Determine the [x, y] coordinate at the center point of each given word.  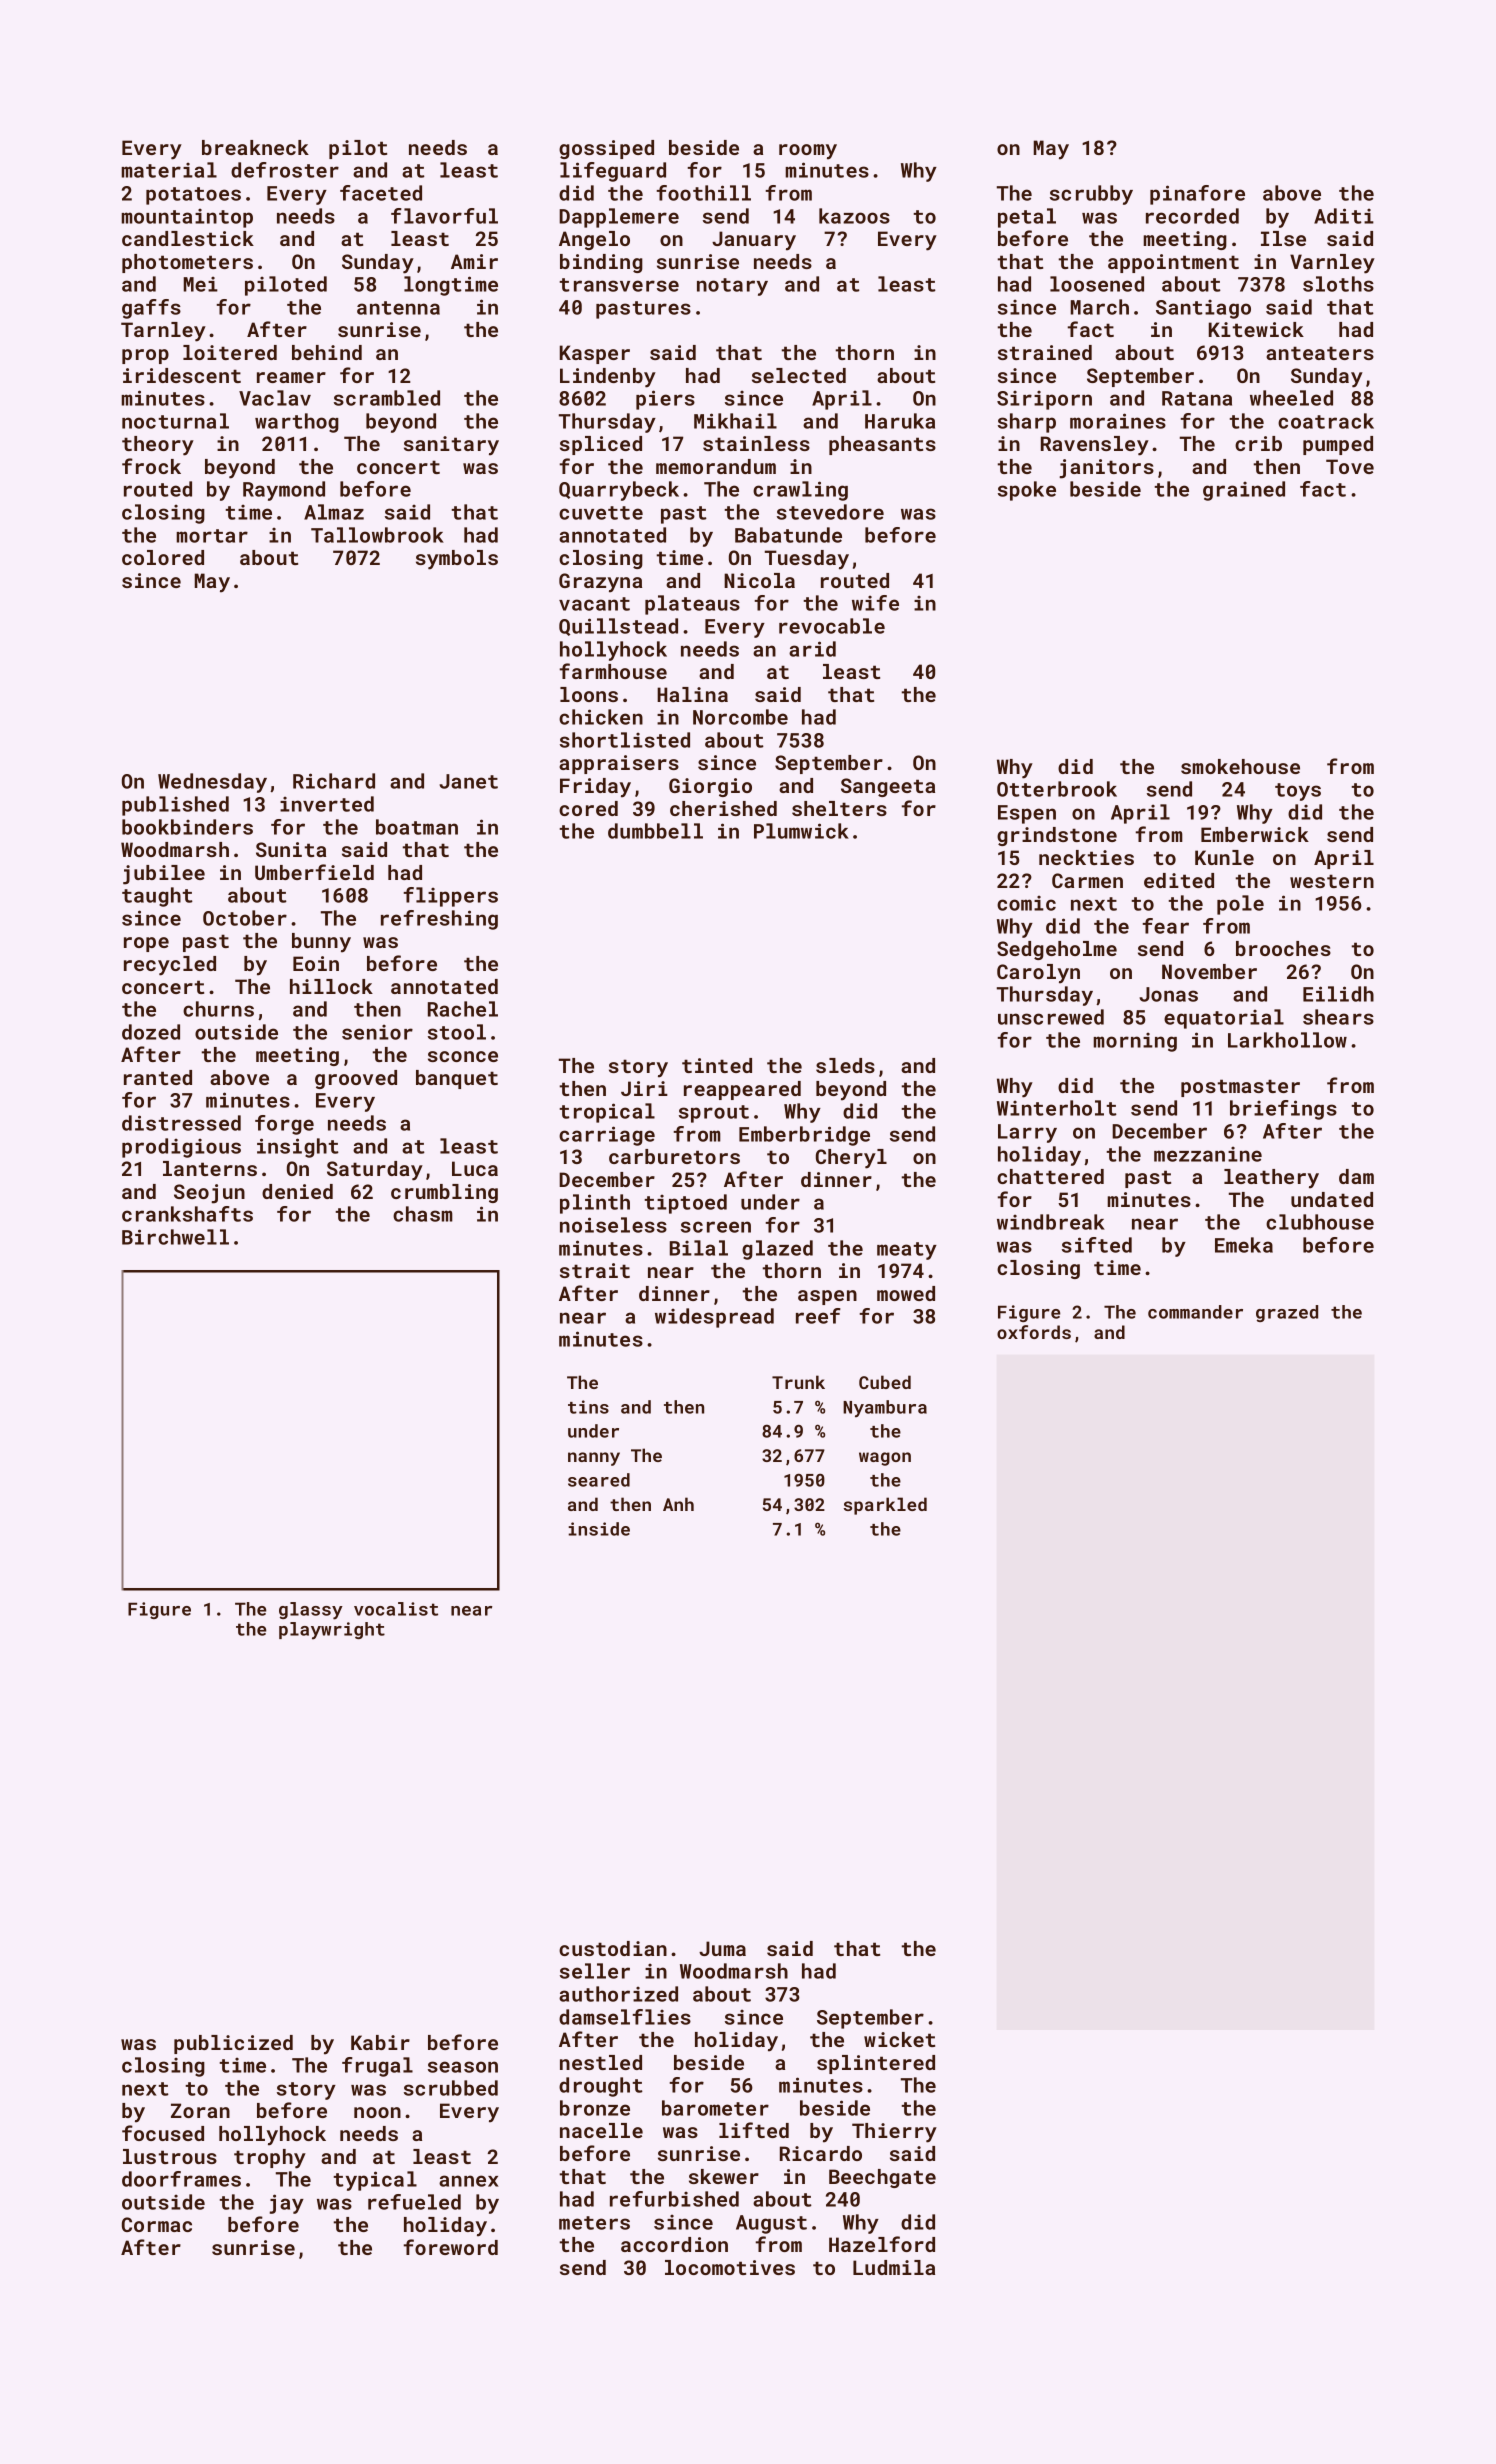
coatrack [1326, 421]
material [169, 170]
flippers [450, 897]
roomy [808, 152]
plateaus [692, 605]
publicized [233, 2044]
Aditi [1344, 216]
